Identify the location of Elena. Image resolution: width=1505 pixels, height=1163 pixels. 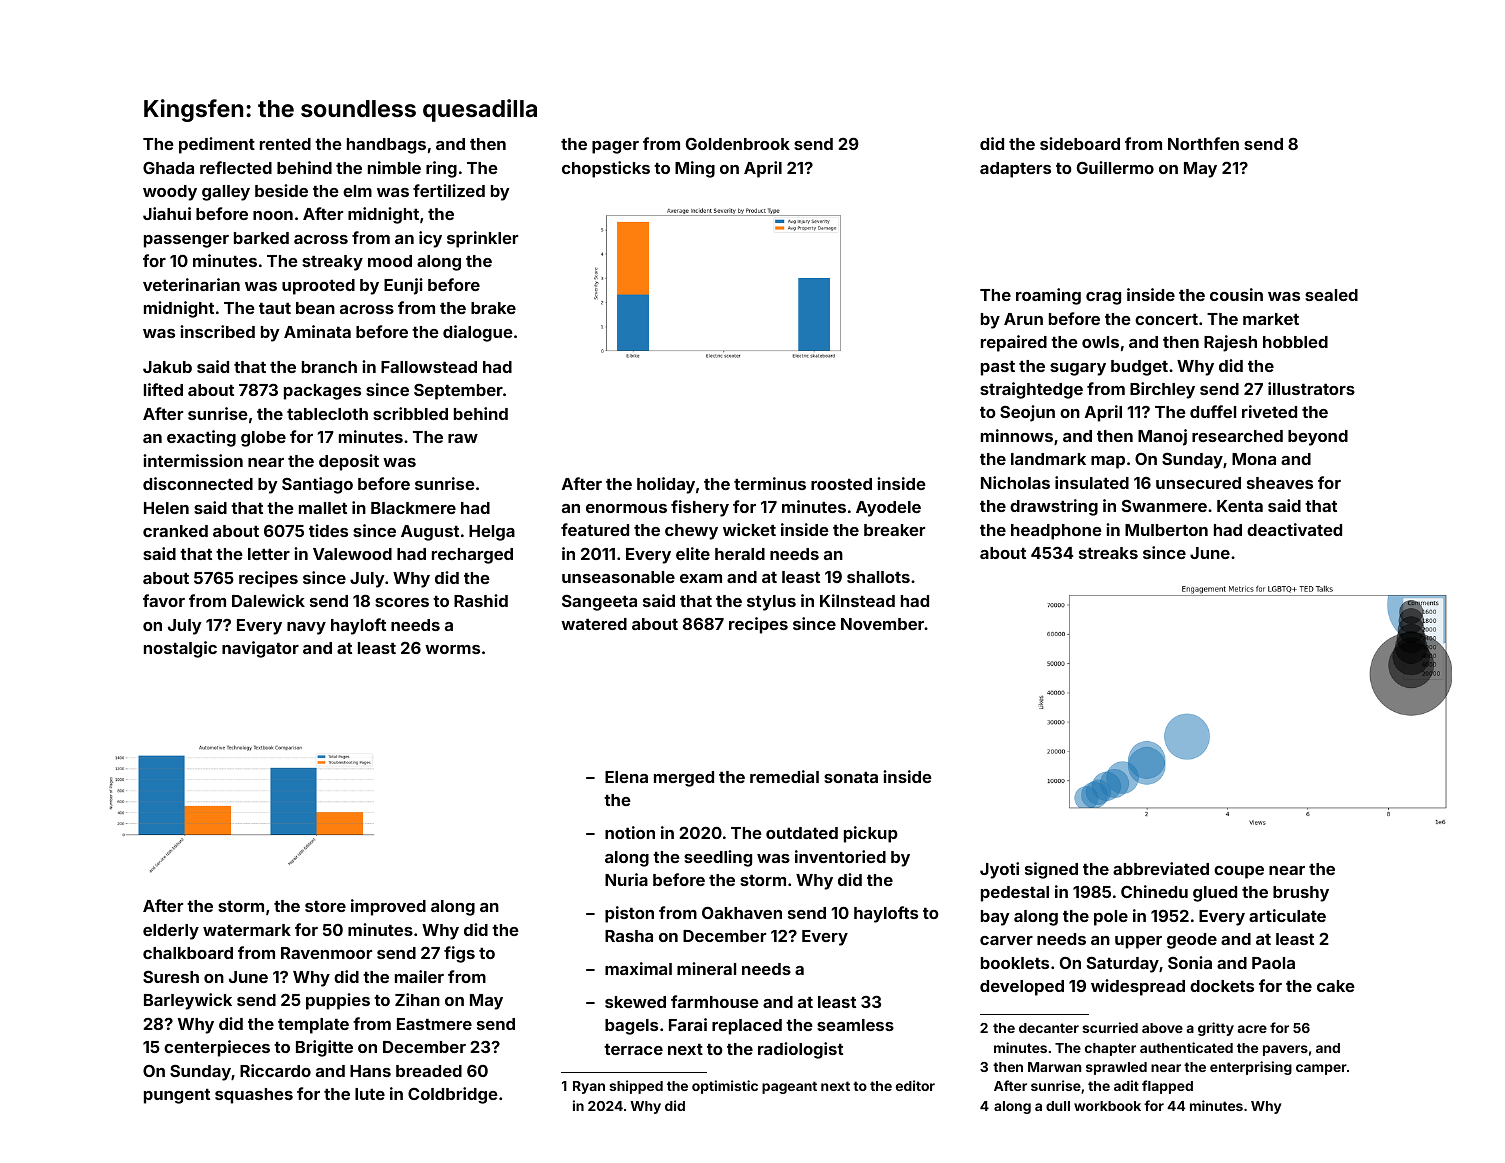
(626, 777).
